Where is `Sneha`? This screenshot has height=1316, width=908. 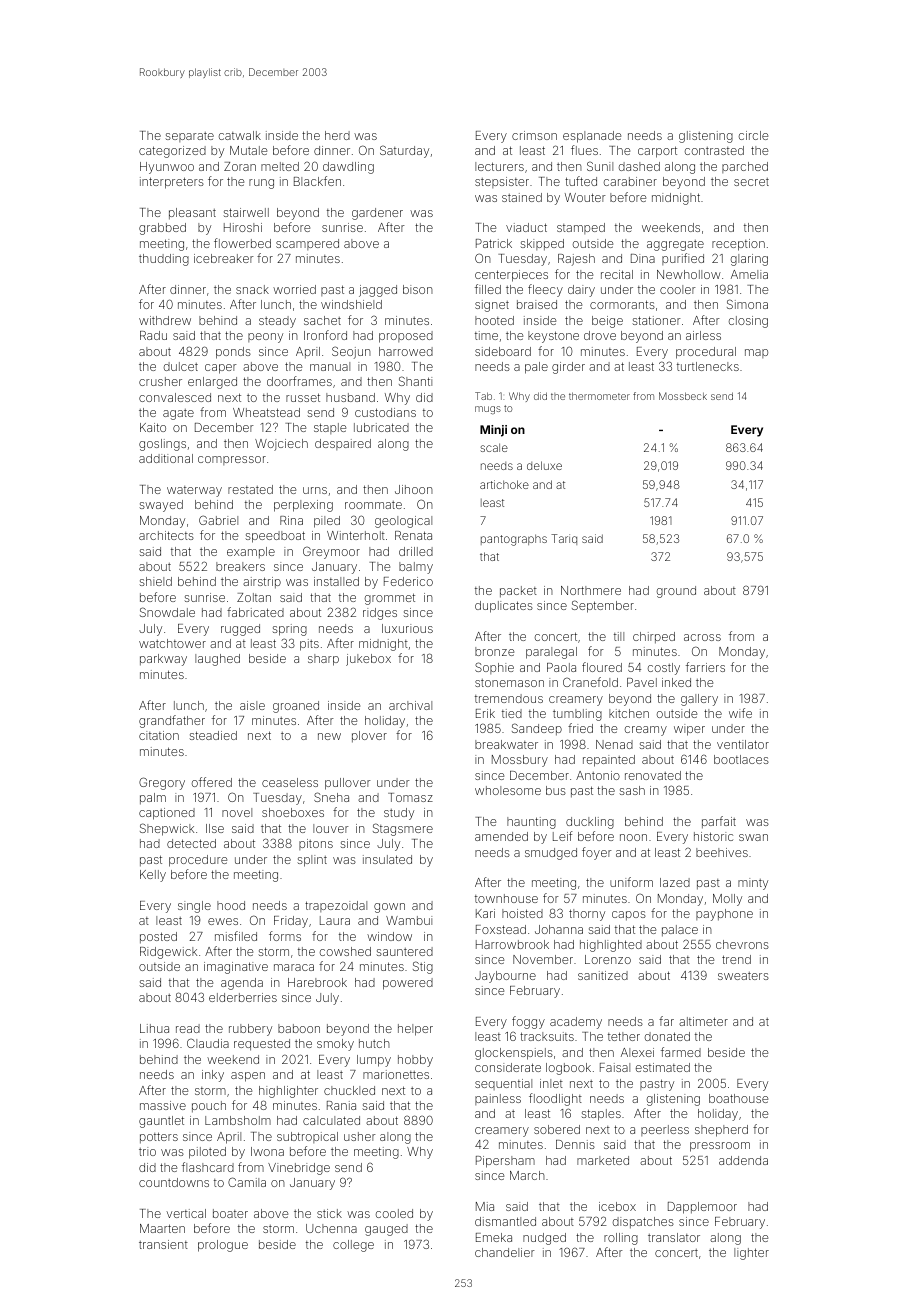 Sneha is located at coordinates (331, 797).
